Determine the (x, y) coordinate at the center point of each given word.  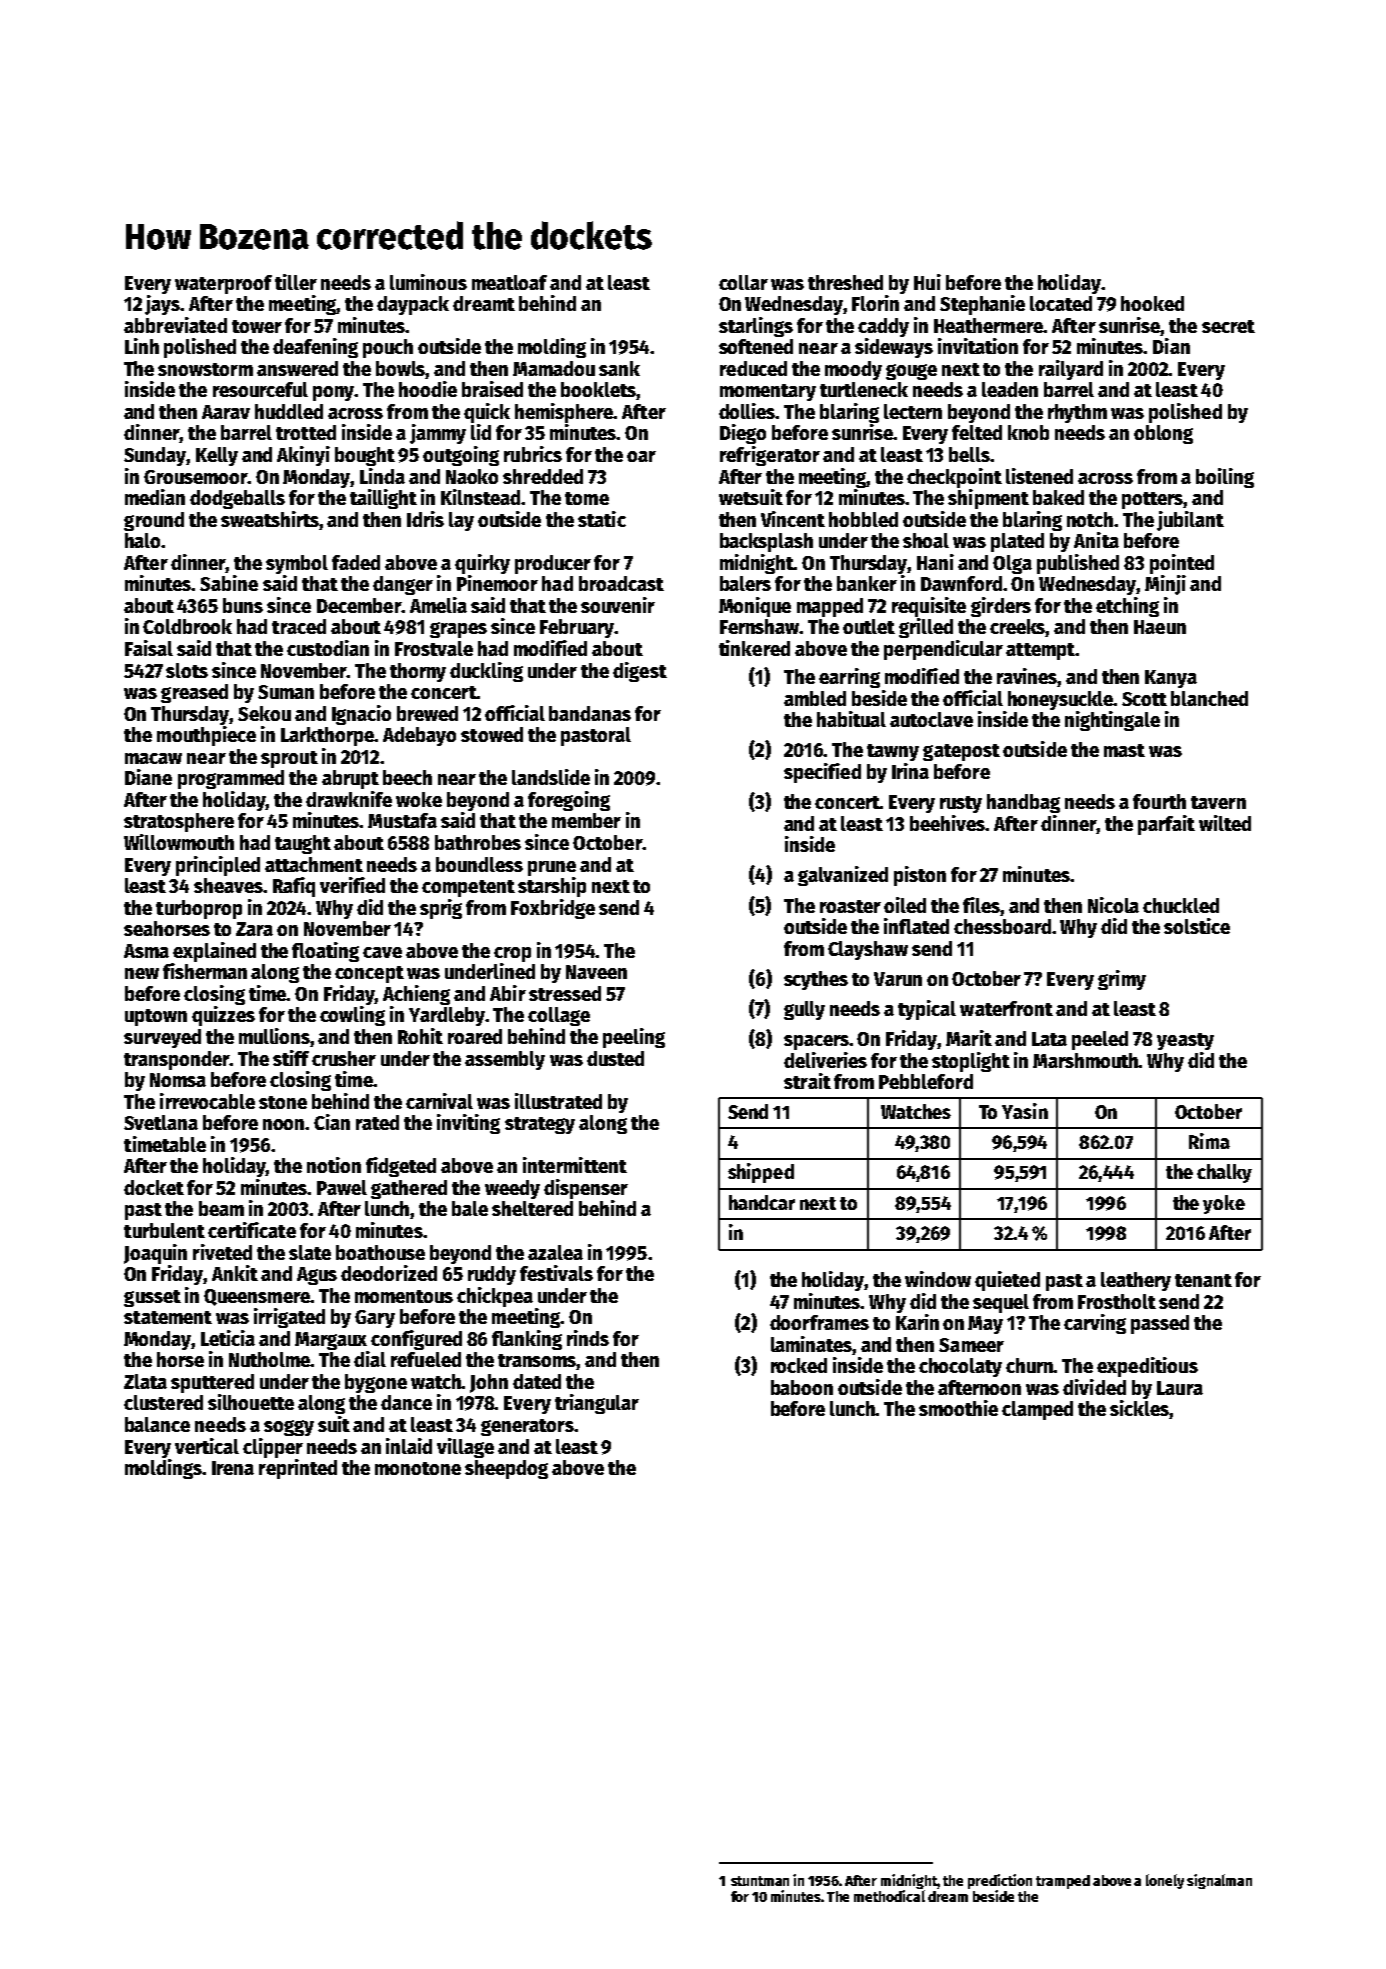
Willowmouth (179, 842)
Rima (1209, 1141)
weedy (512, 1189)
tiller (296, 282)
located (1061, 303)
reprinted (298, 1469)
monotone (418, 1468)
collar (743, 282)
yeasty (1185, 1041)
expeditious (1147, 1367)
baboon (802, 1387)
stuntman (760, 1881)
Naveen (596, 972)
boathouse (380, 1252)
